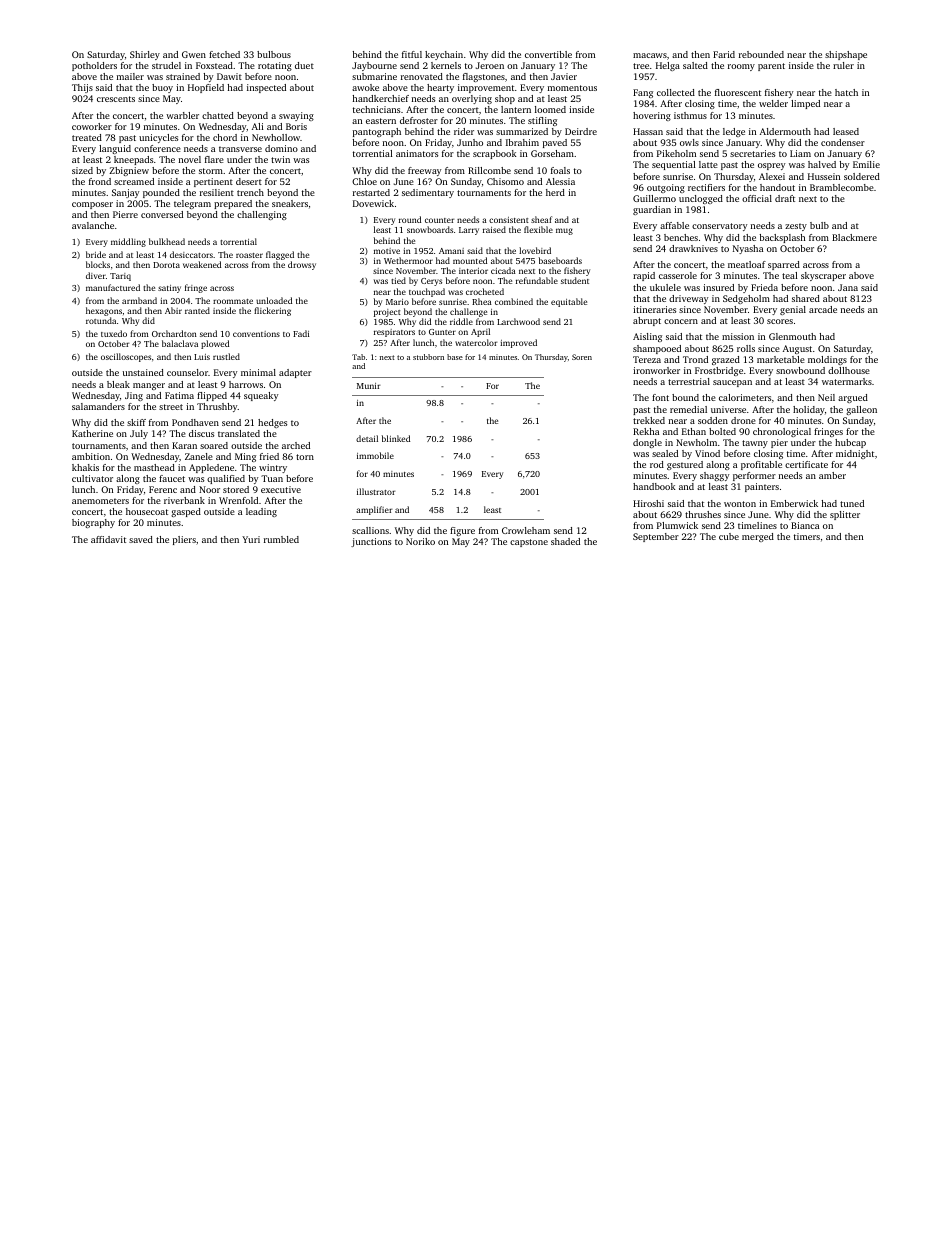 The image size is (952, 1233). Describe the element at coordinates (439, 220) in the image. I see `counter` at that location.
